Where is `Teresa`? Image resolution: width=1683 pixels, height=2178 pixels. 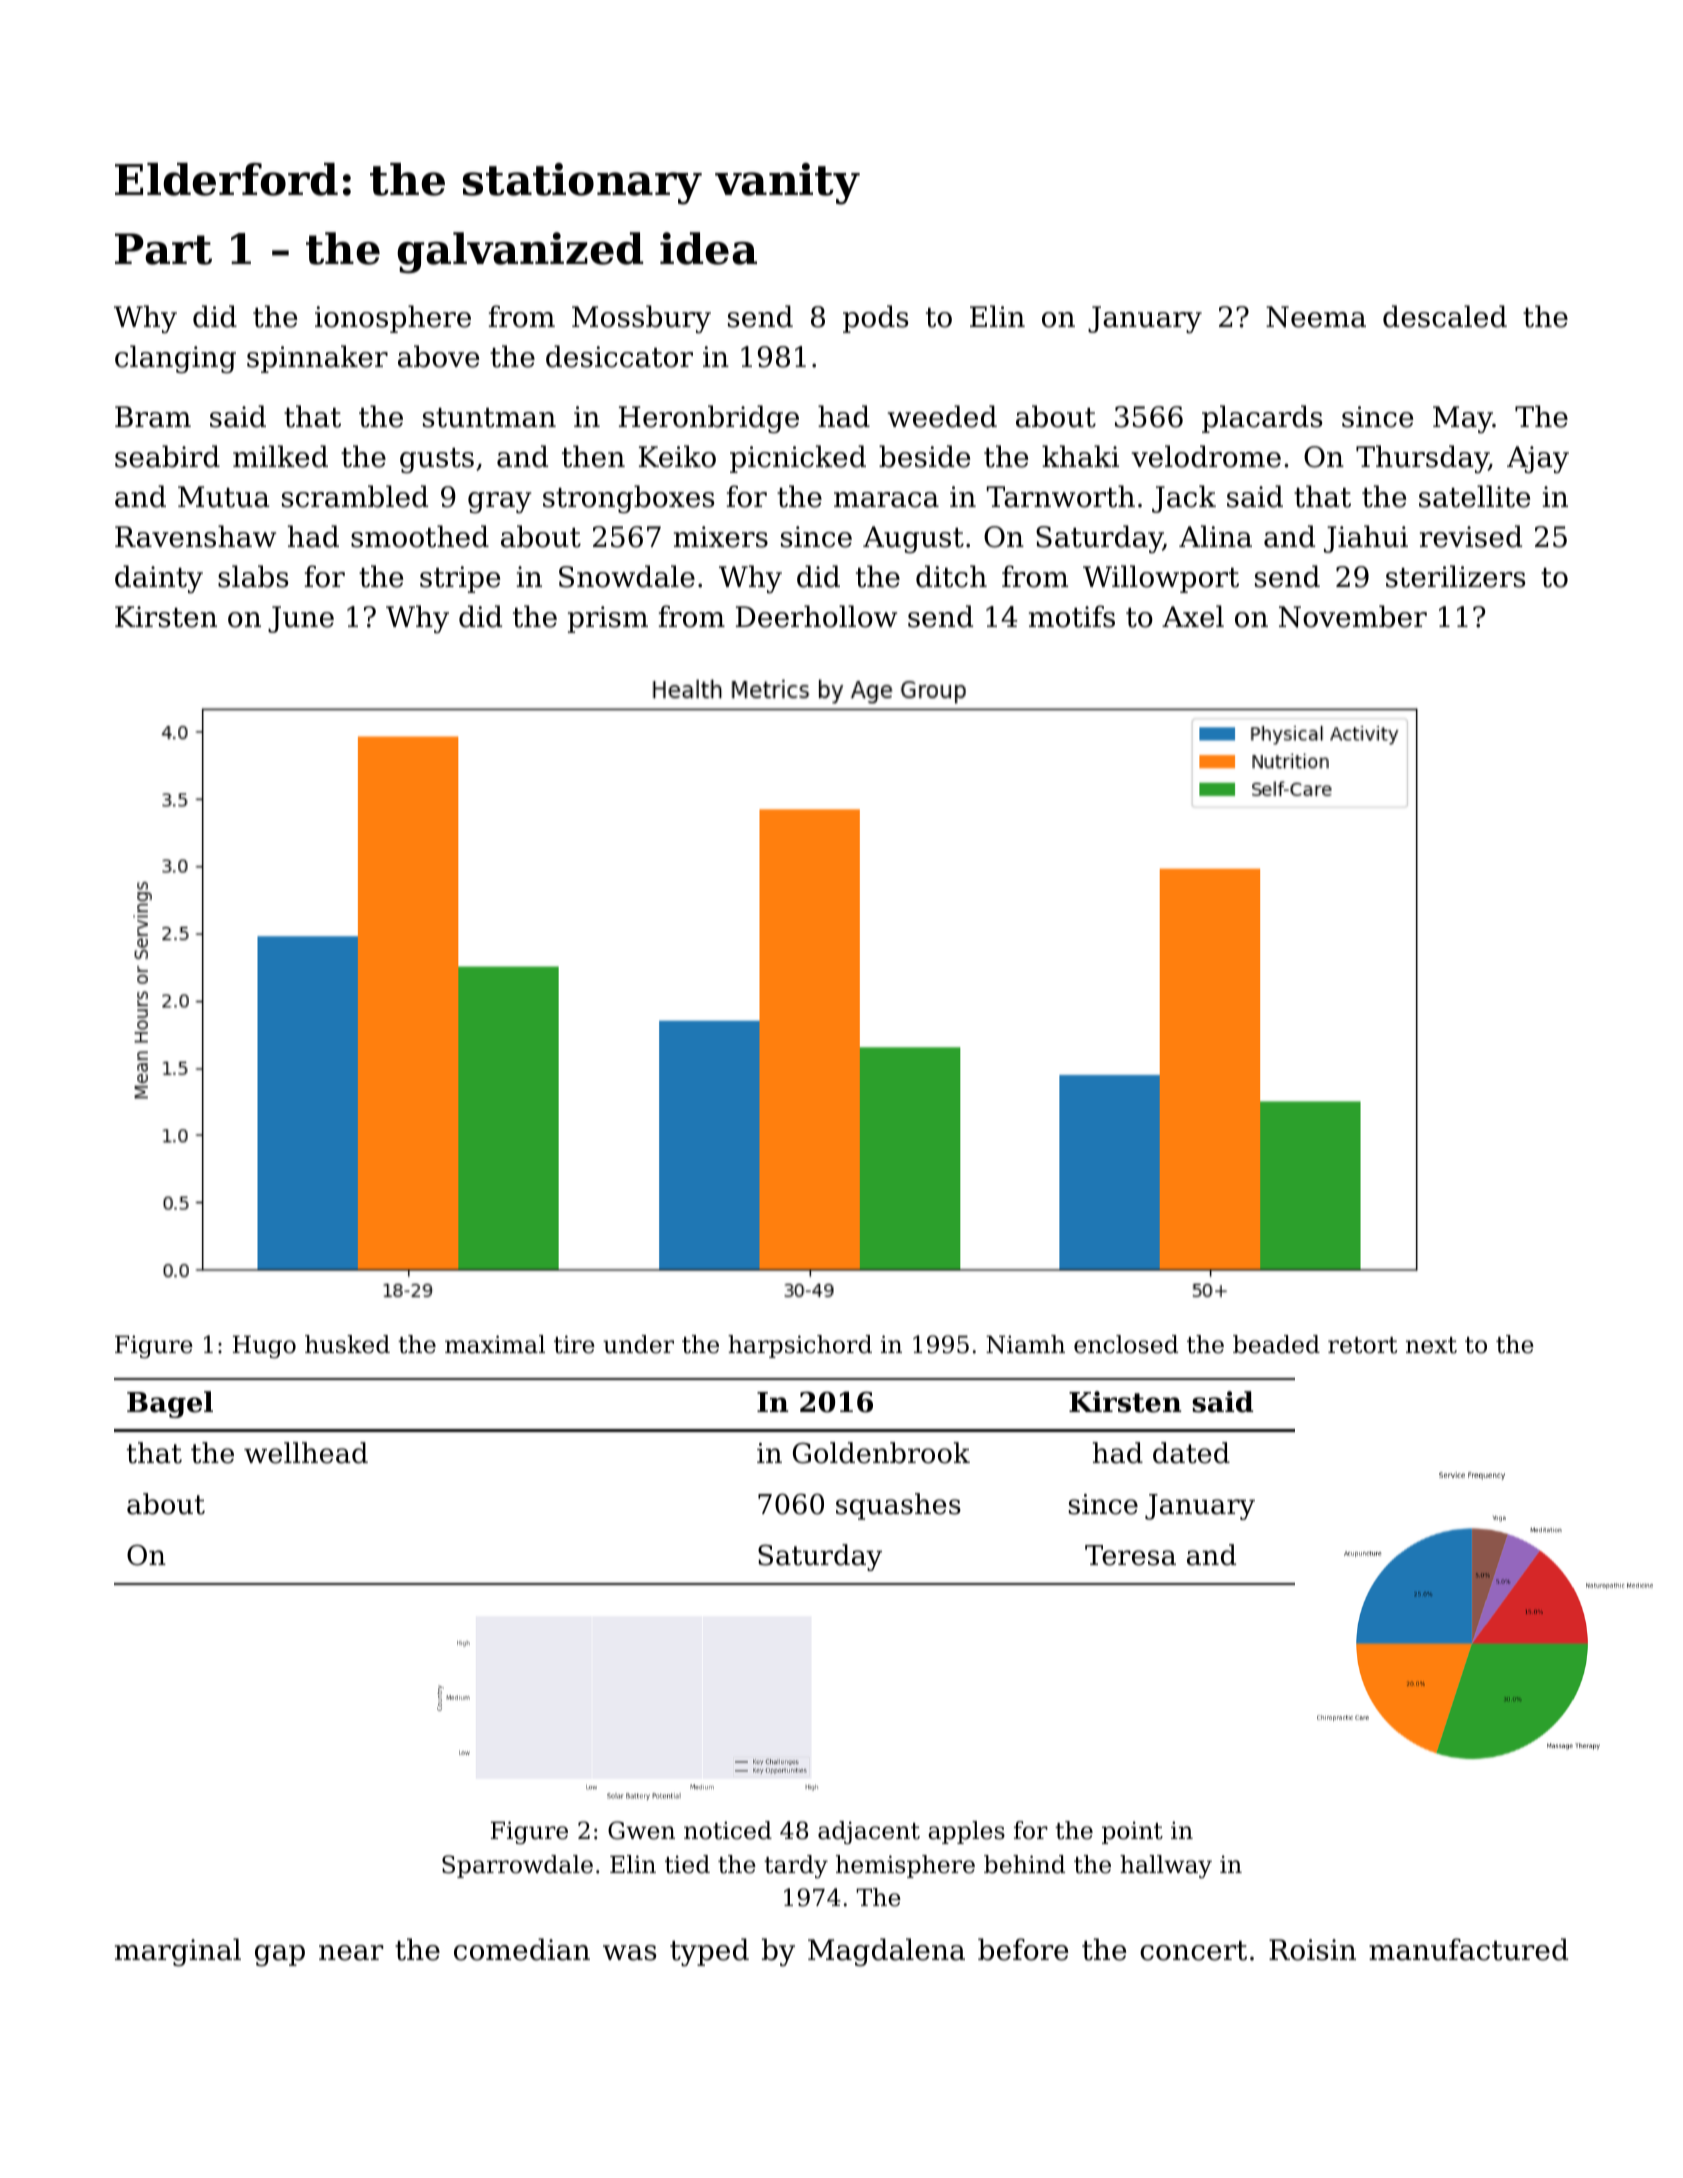
Teresa is located at coordinates (1130, 1555).
